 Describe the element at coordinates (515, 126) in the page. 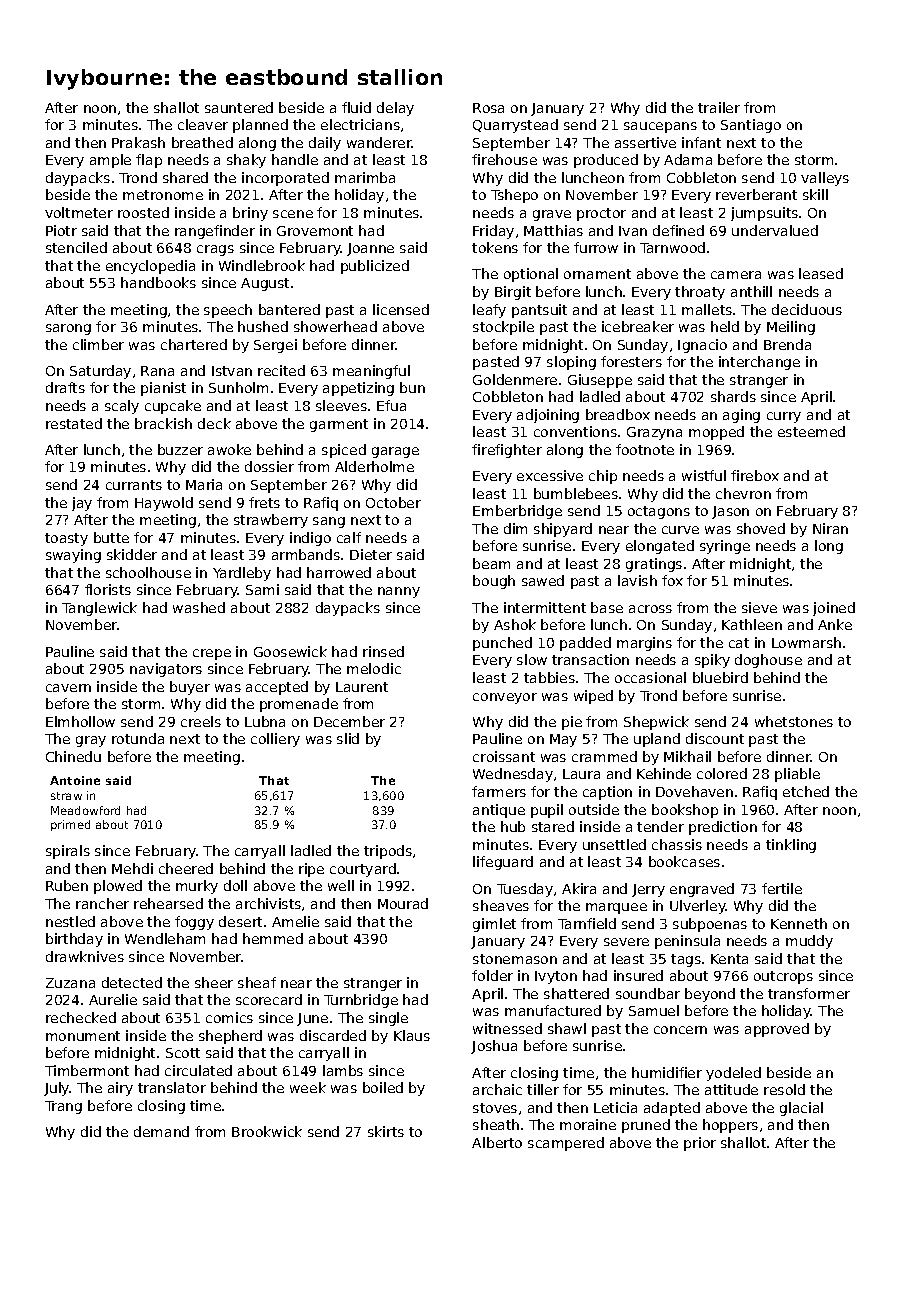

I see `Quarrystead` at that location.
